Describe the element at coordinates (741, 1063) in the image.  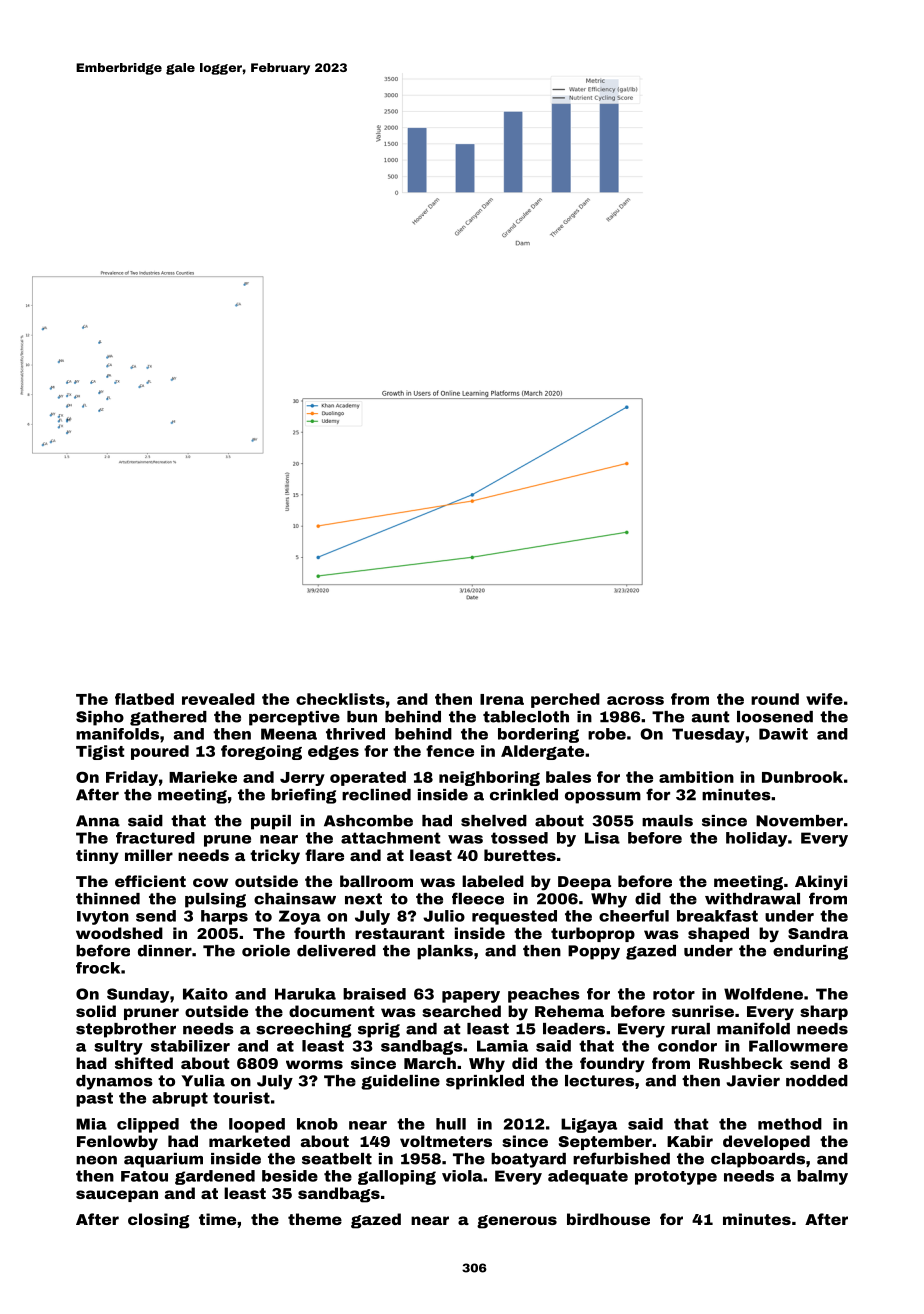
I see `Rushbeck` at that location.
